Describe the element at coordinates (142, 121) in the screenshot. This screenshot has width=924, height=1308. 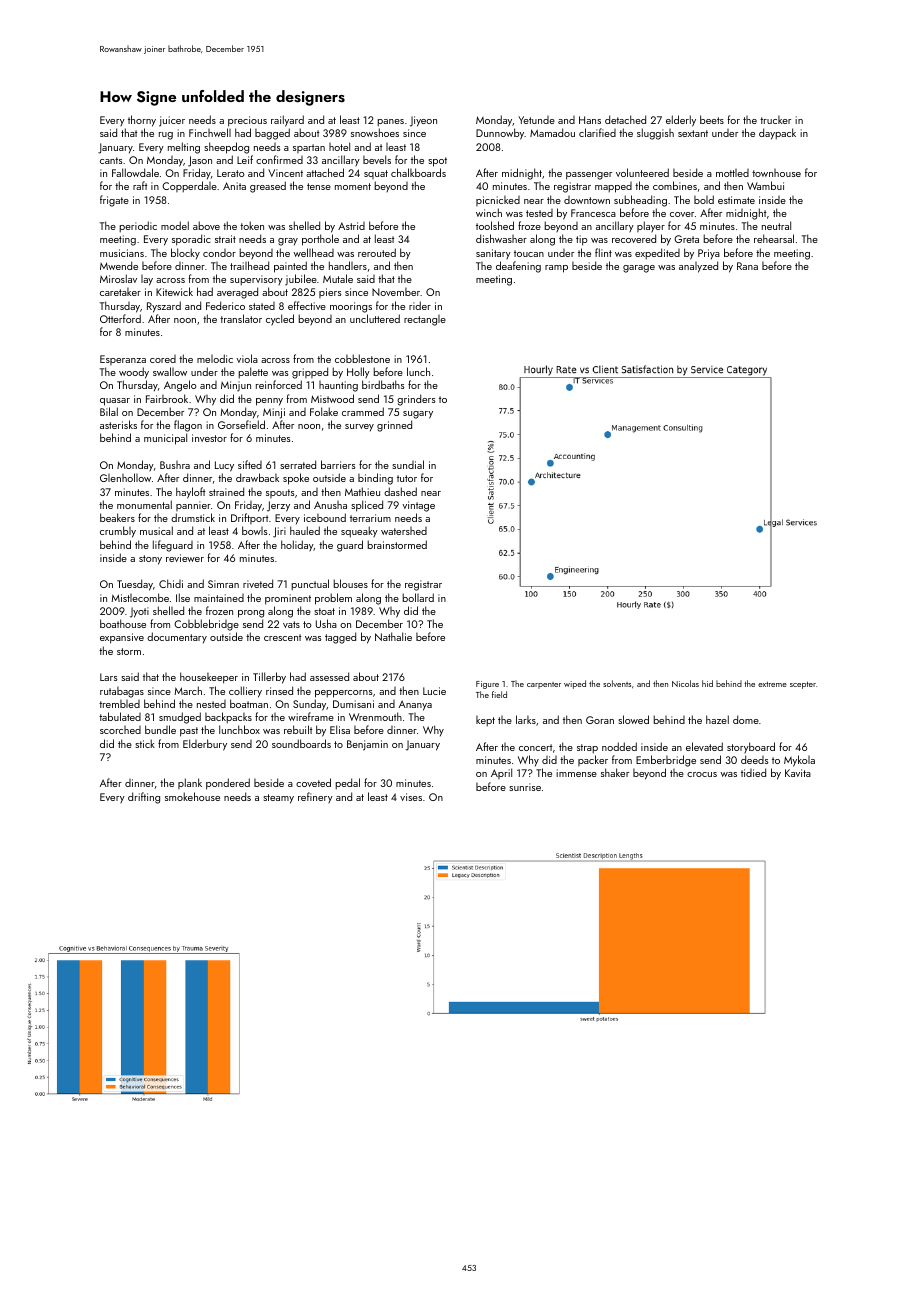
I see `thorny` at that location.
